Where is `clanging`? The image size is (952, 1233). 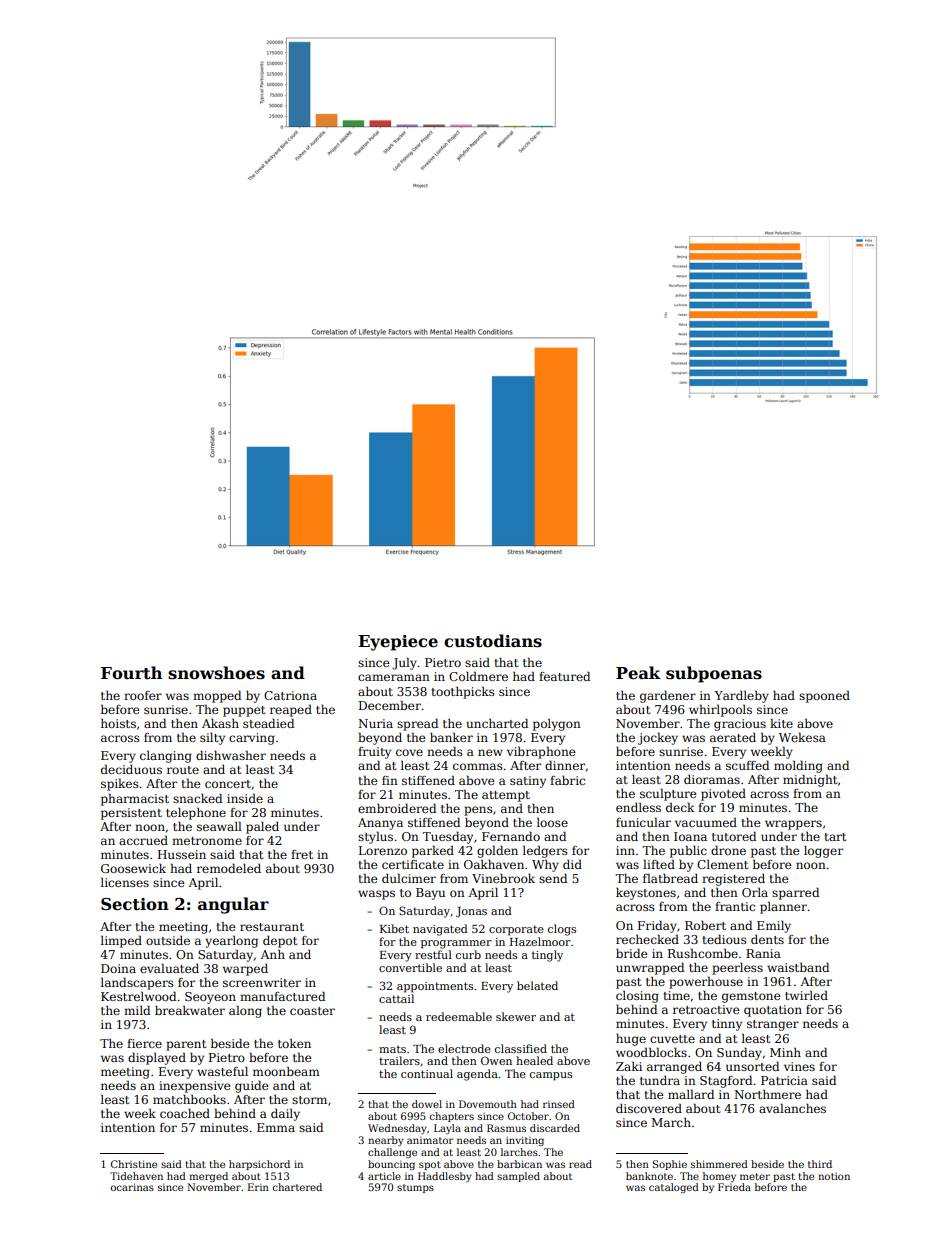
clanging is located at coordinates (166, 756).
